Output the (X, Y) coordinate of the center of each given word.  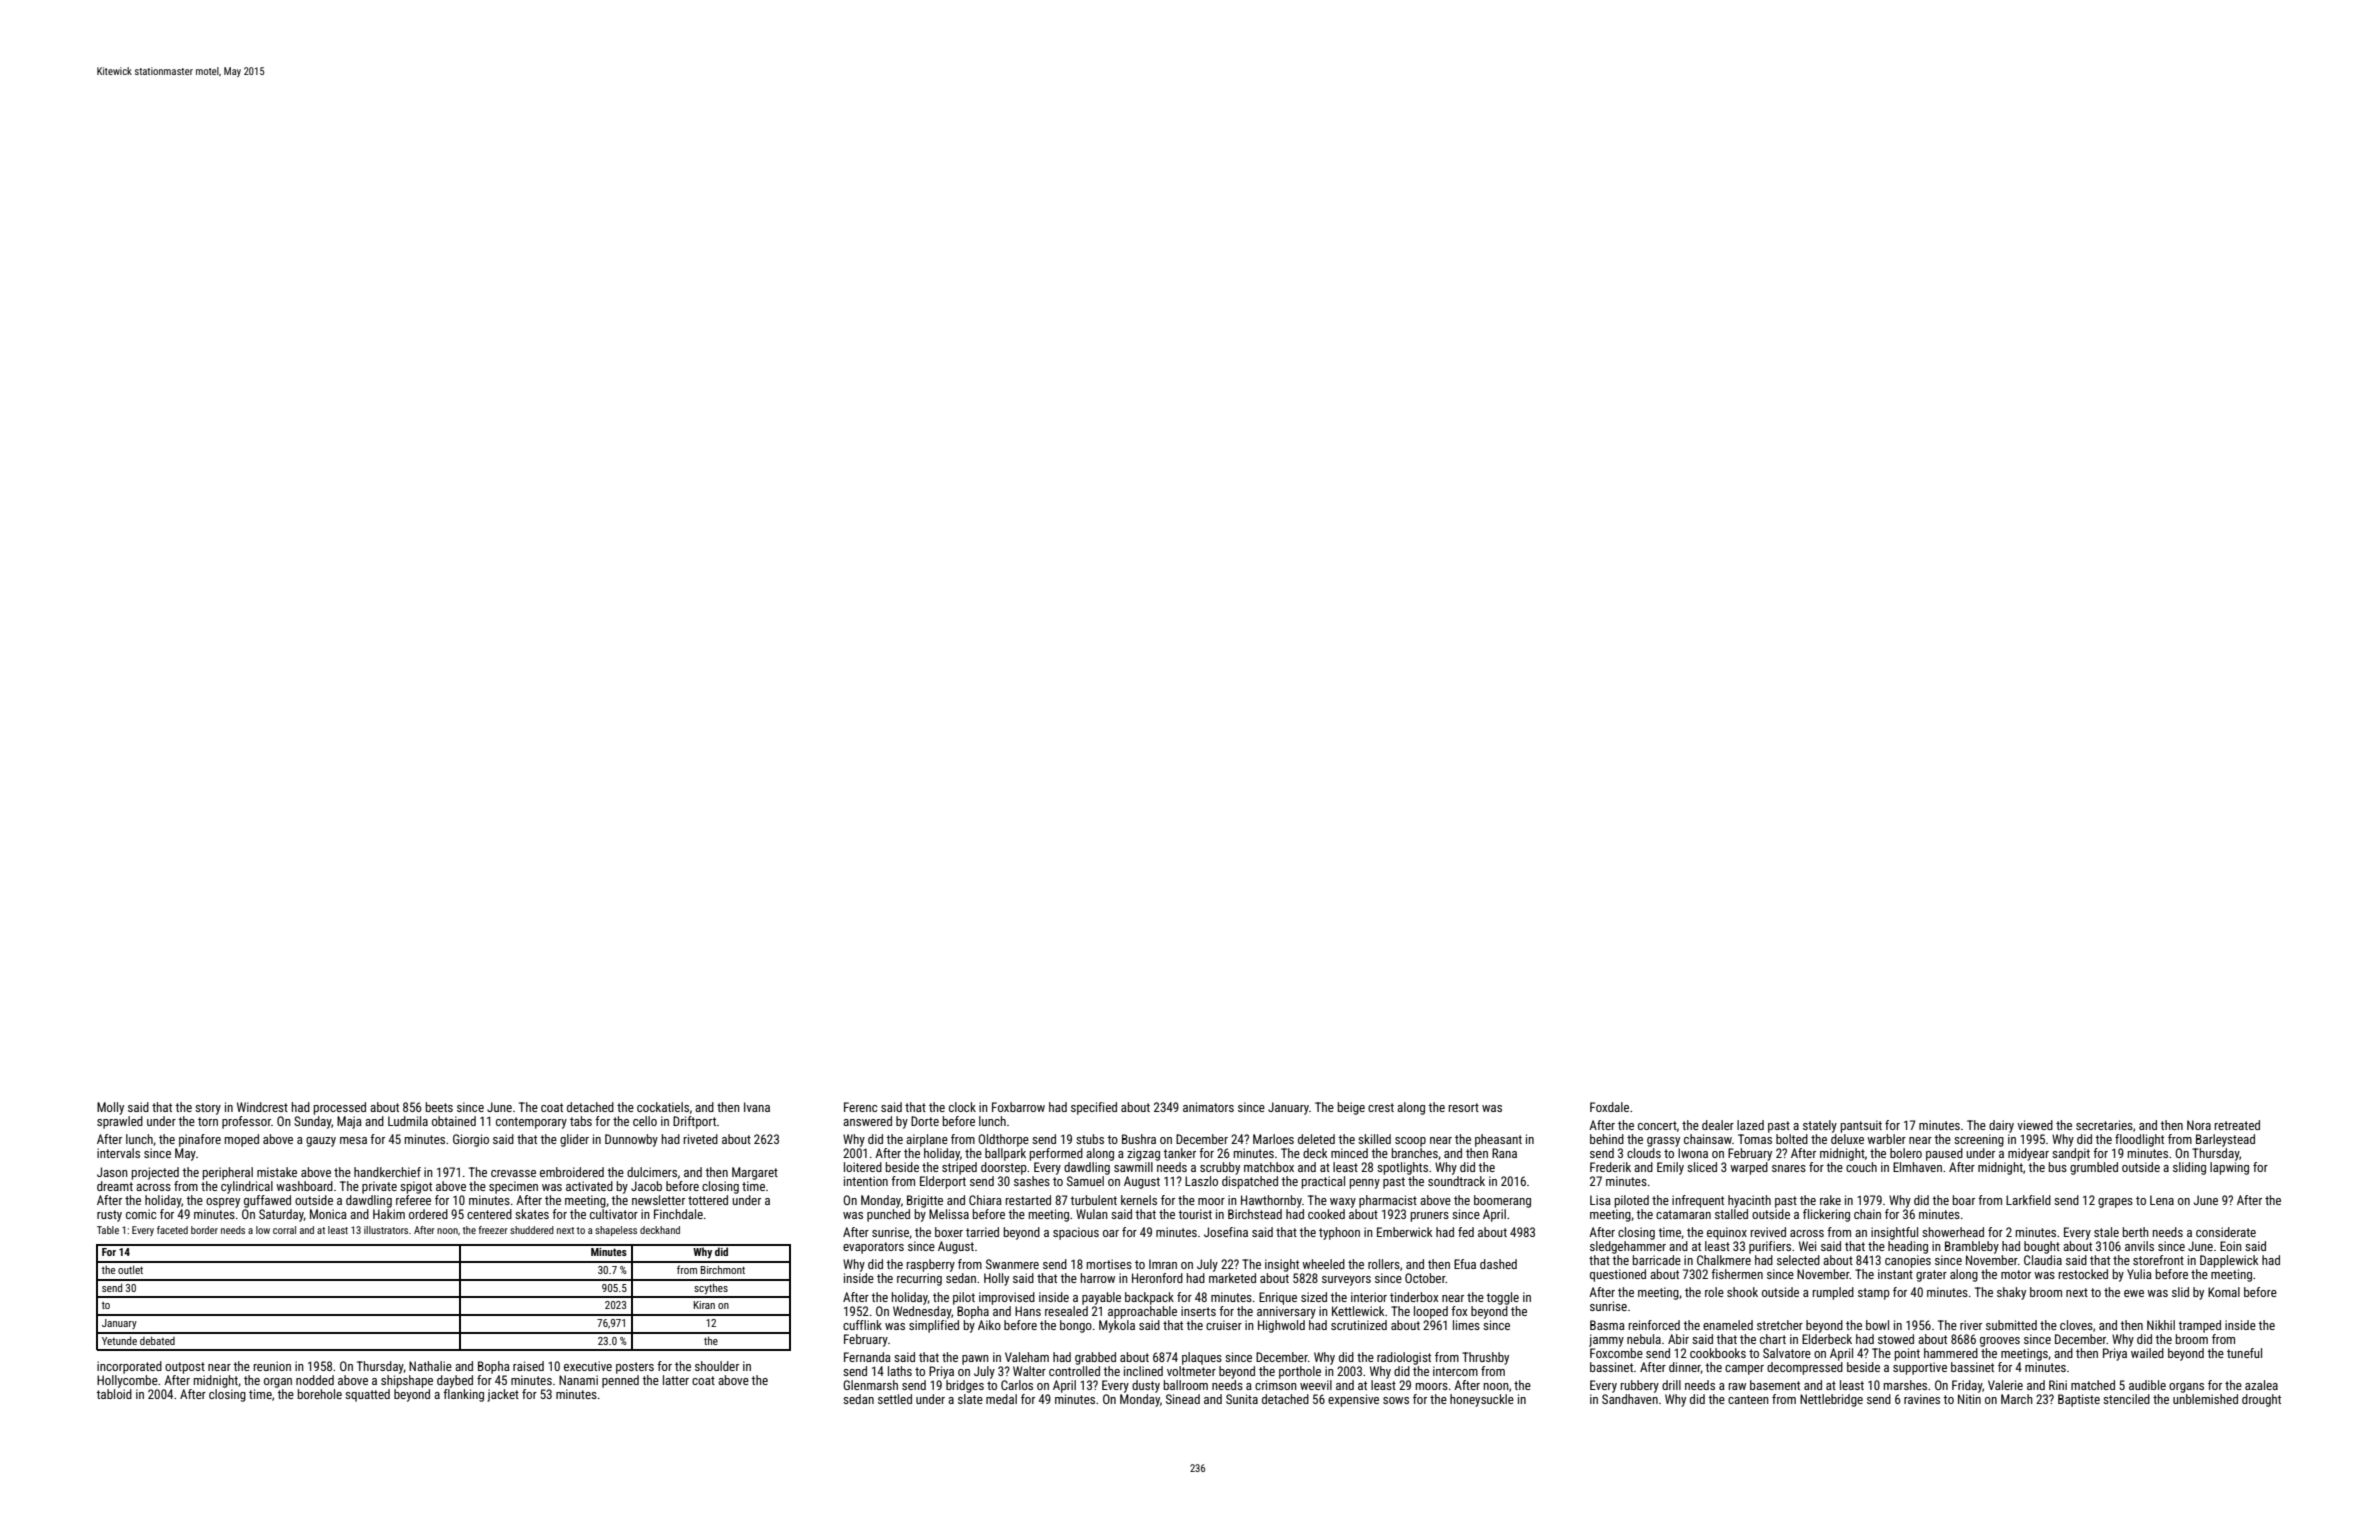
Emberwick (1405, 1232)
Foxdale (1609, 1107)
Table (108, 1230)
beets (439, 1107)
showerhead (1953, 1232)
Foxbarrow (1018, 1107)
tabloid (114, 1394)
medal (1001, 1399)
